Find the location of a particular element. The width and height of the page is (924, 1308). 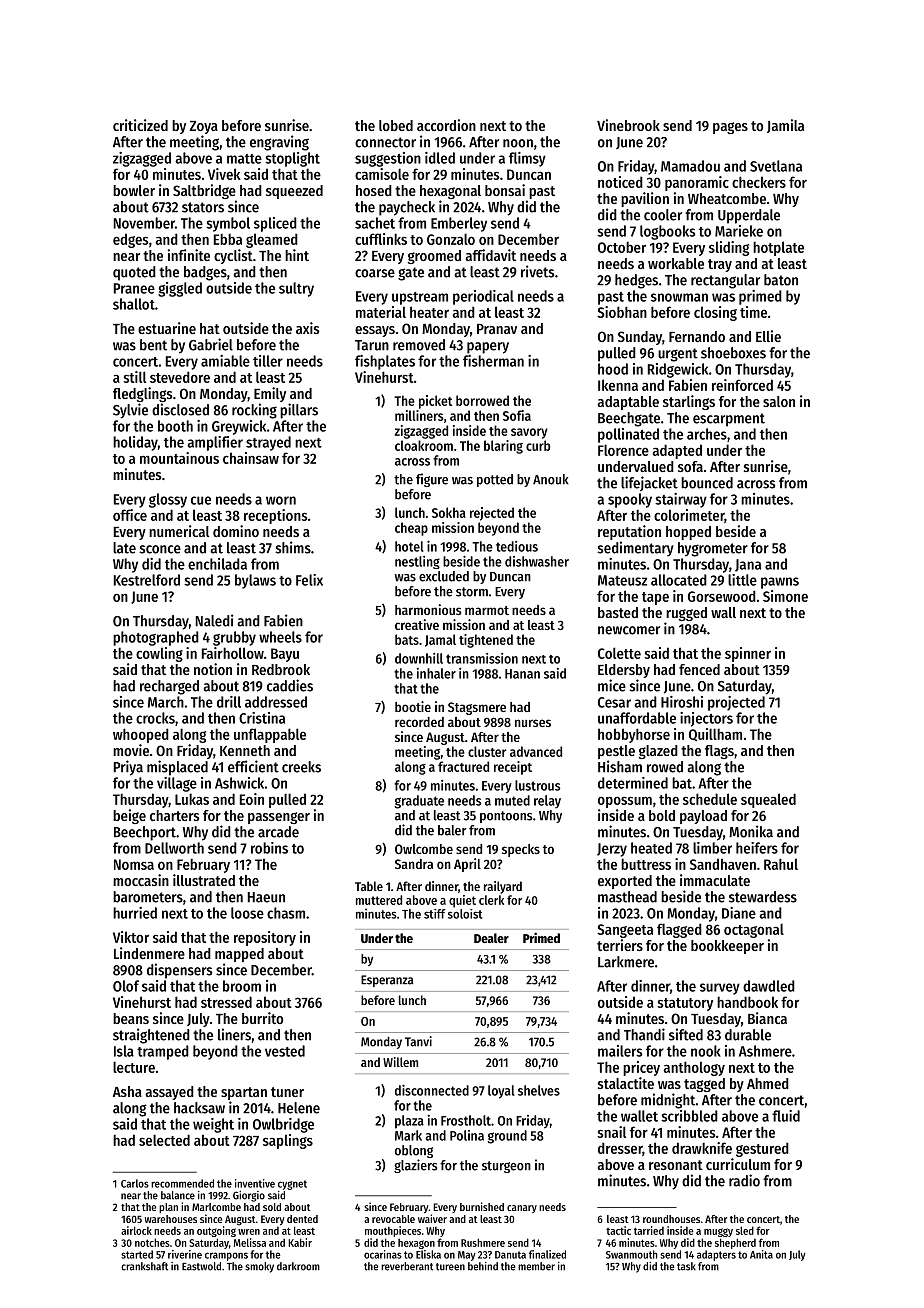

still is located at coordinates (134, 377).
